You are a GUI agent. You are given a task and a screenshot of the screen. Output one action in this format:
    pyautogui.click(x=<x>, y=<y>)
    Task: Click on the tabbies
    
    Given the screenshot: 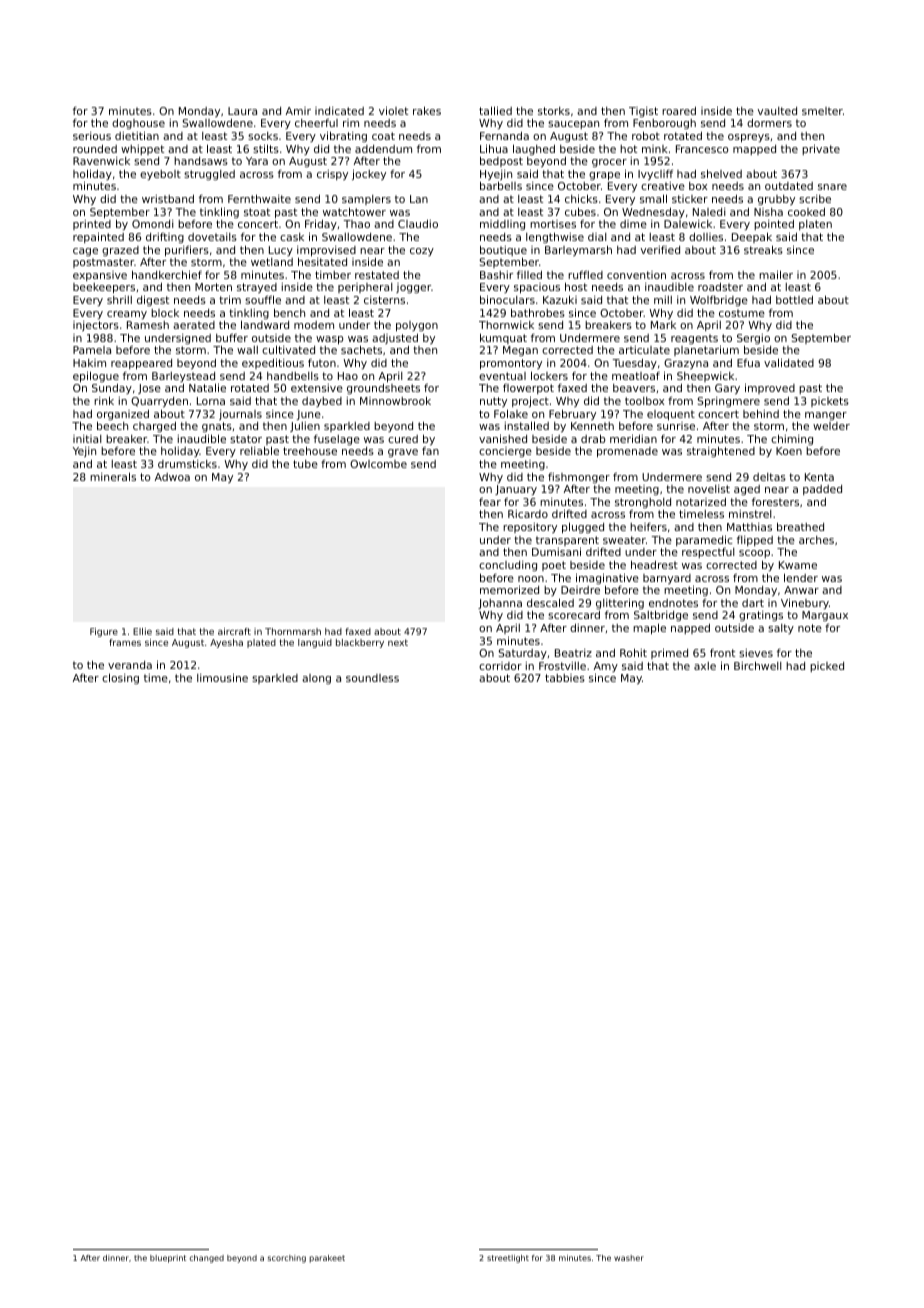 What is the action you would take?
    pyautogui.click(x=565, y=678)
